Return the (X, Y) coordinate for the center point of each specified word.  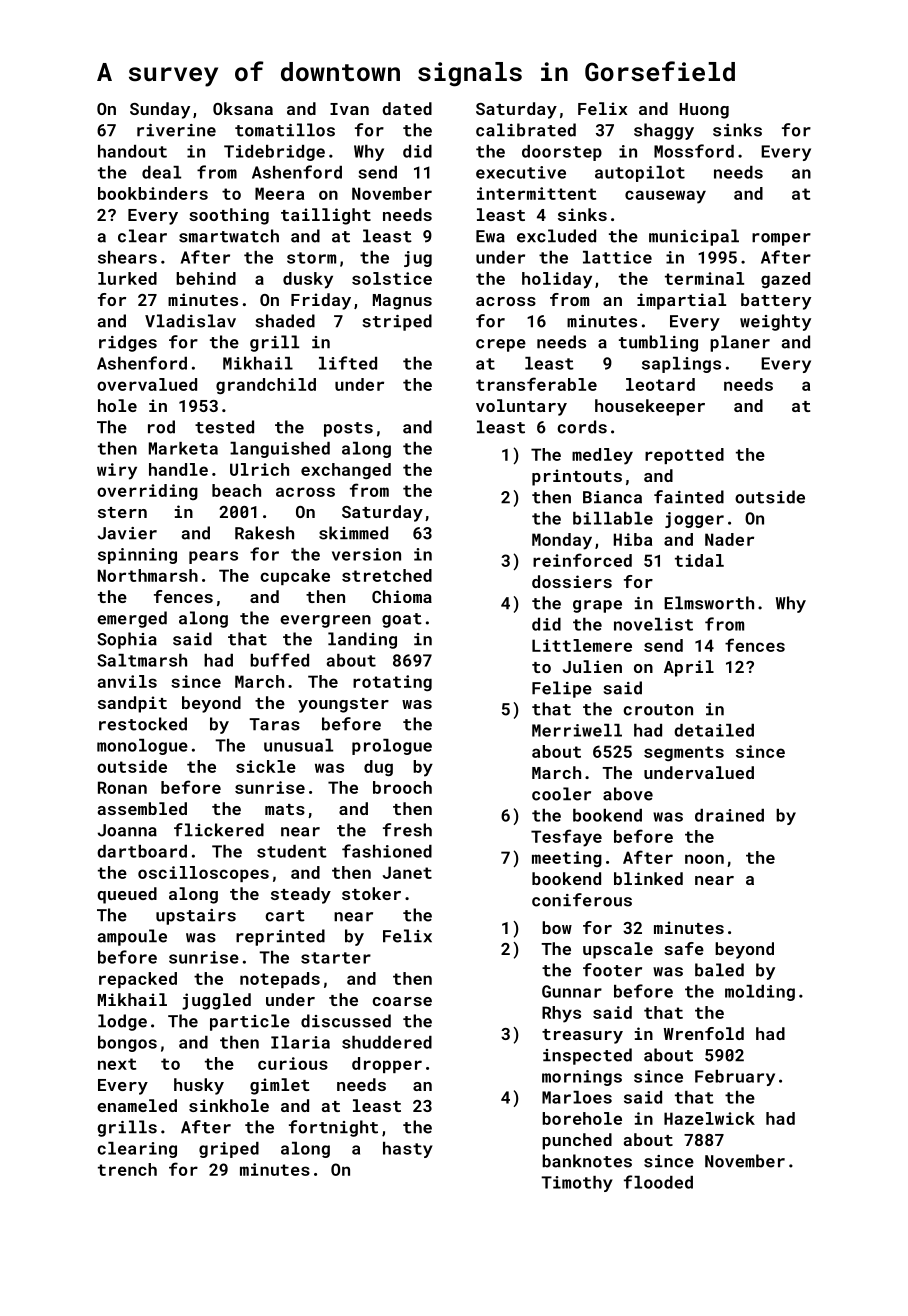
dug (378, 768)
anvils (127, 681)
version (366, 554)
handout (132, 151)
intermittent (537, 193)
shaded (285, 321)
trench (127, 1169)
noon (704, 859)
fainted (689, 497)
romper (781, 239)
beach (236, 490)
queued (127, 895)
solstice (392, 278)
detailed (714, 730)
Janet (407, 872)
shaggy (664, 131)
